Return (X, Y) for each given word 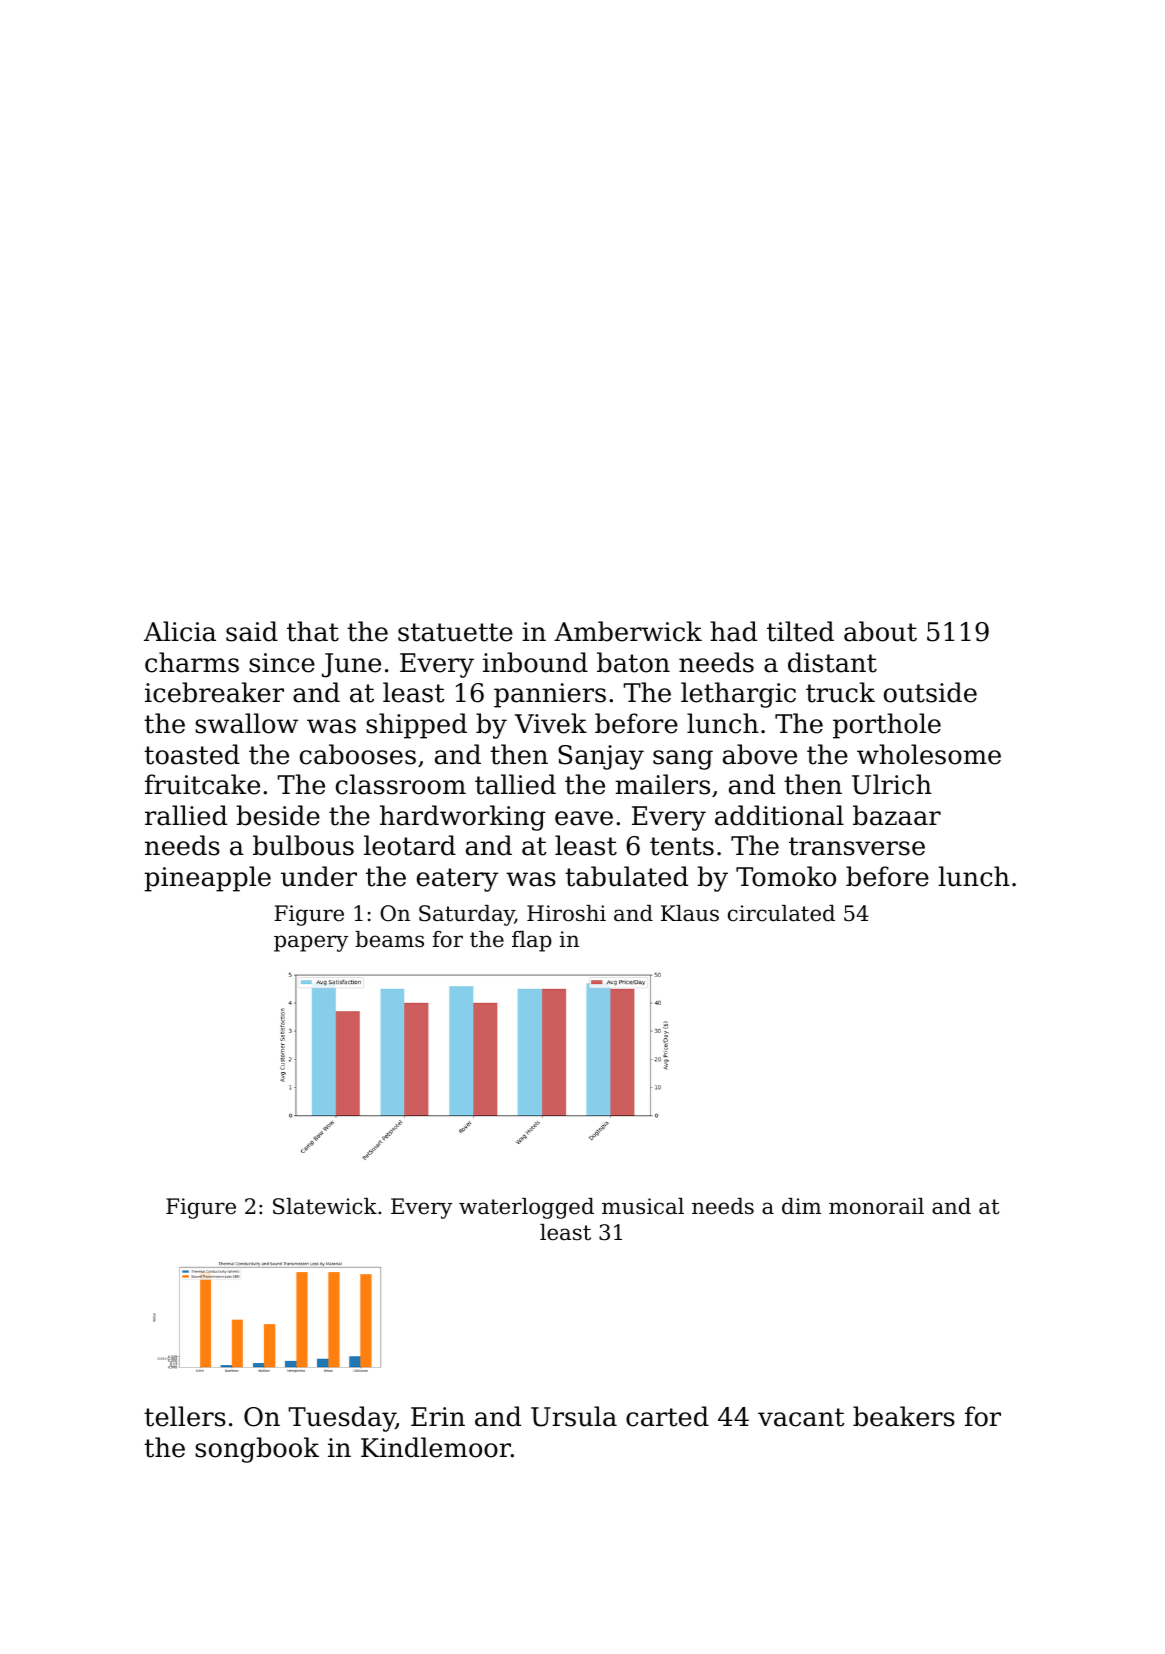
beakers (904, 1416)
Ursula (574, 1416)
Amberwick (628, 631)
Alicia (180, 631)
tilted (800, 631)
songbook (257, 1450)
